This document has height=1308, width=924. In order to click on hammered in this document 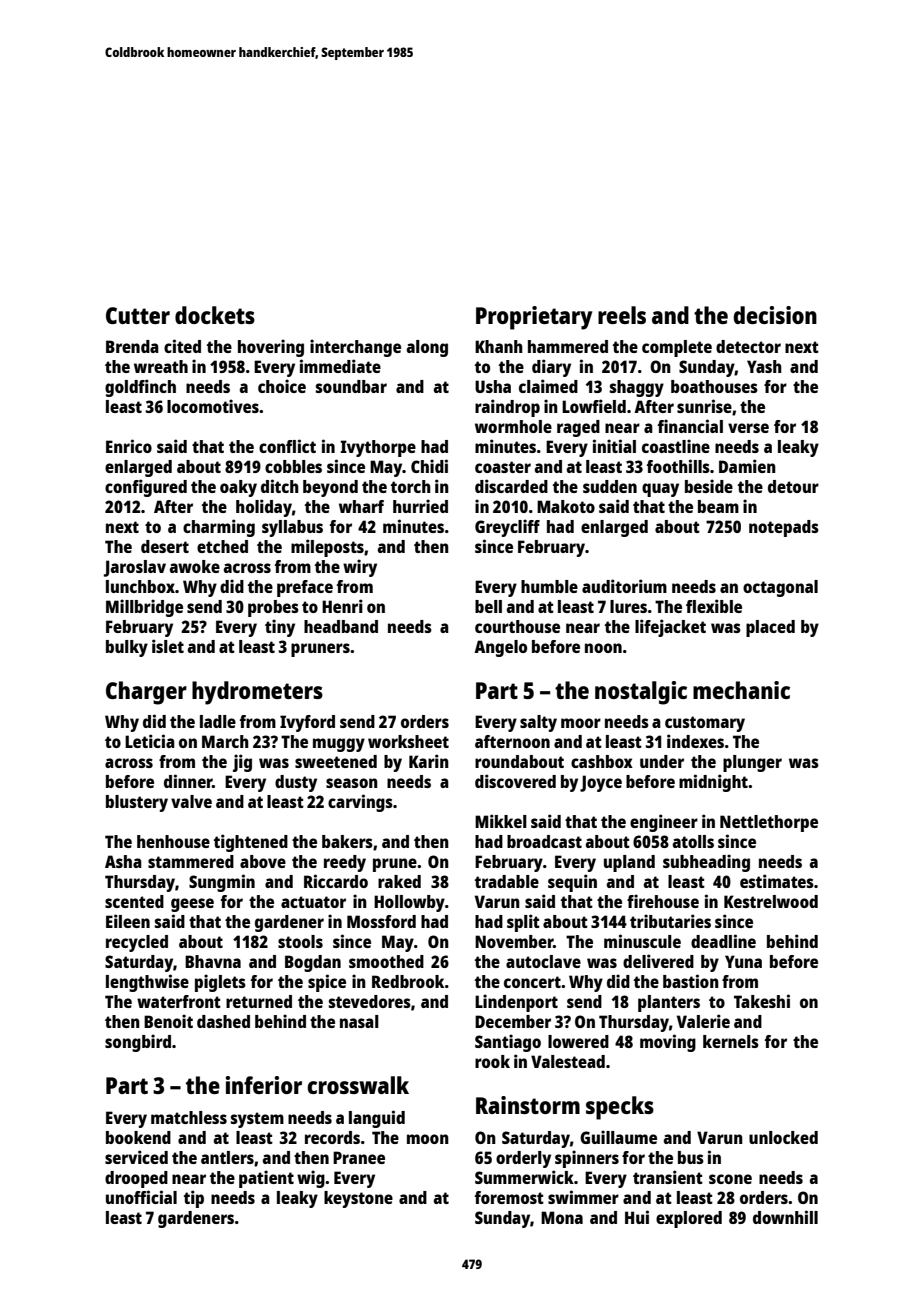, I will do `click(568, 346)`.
